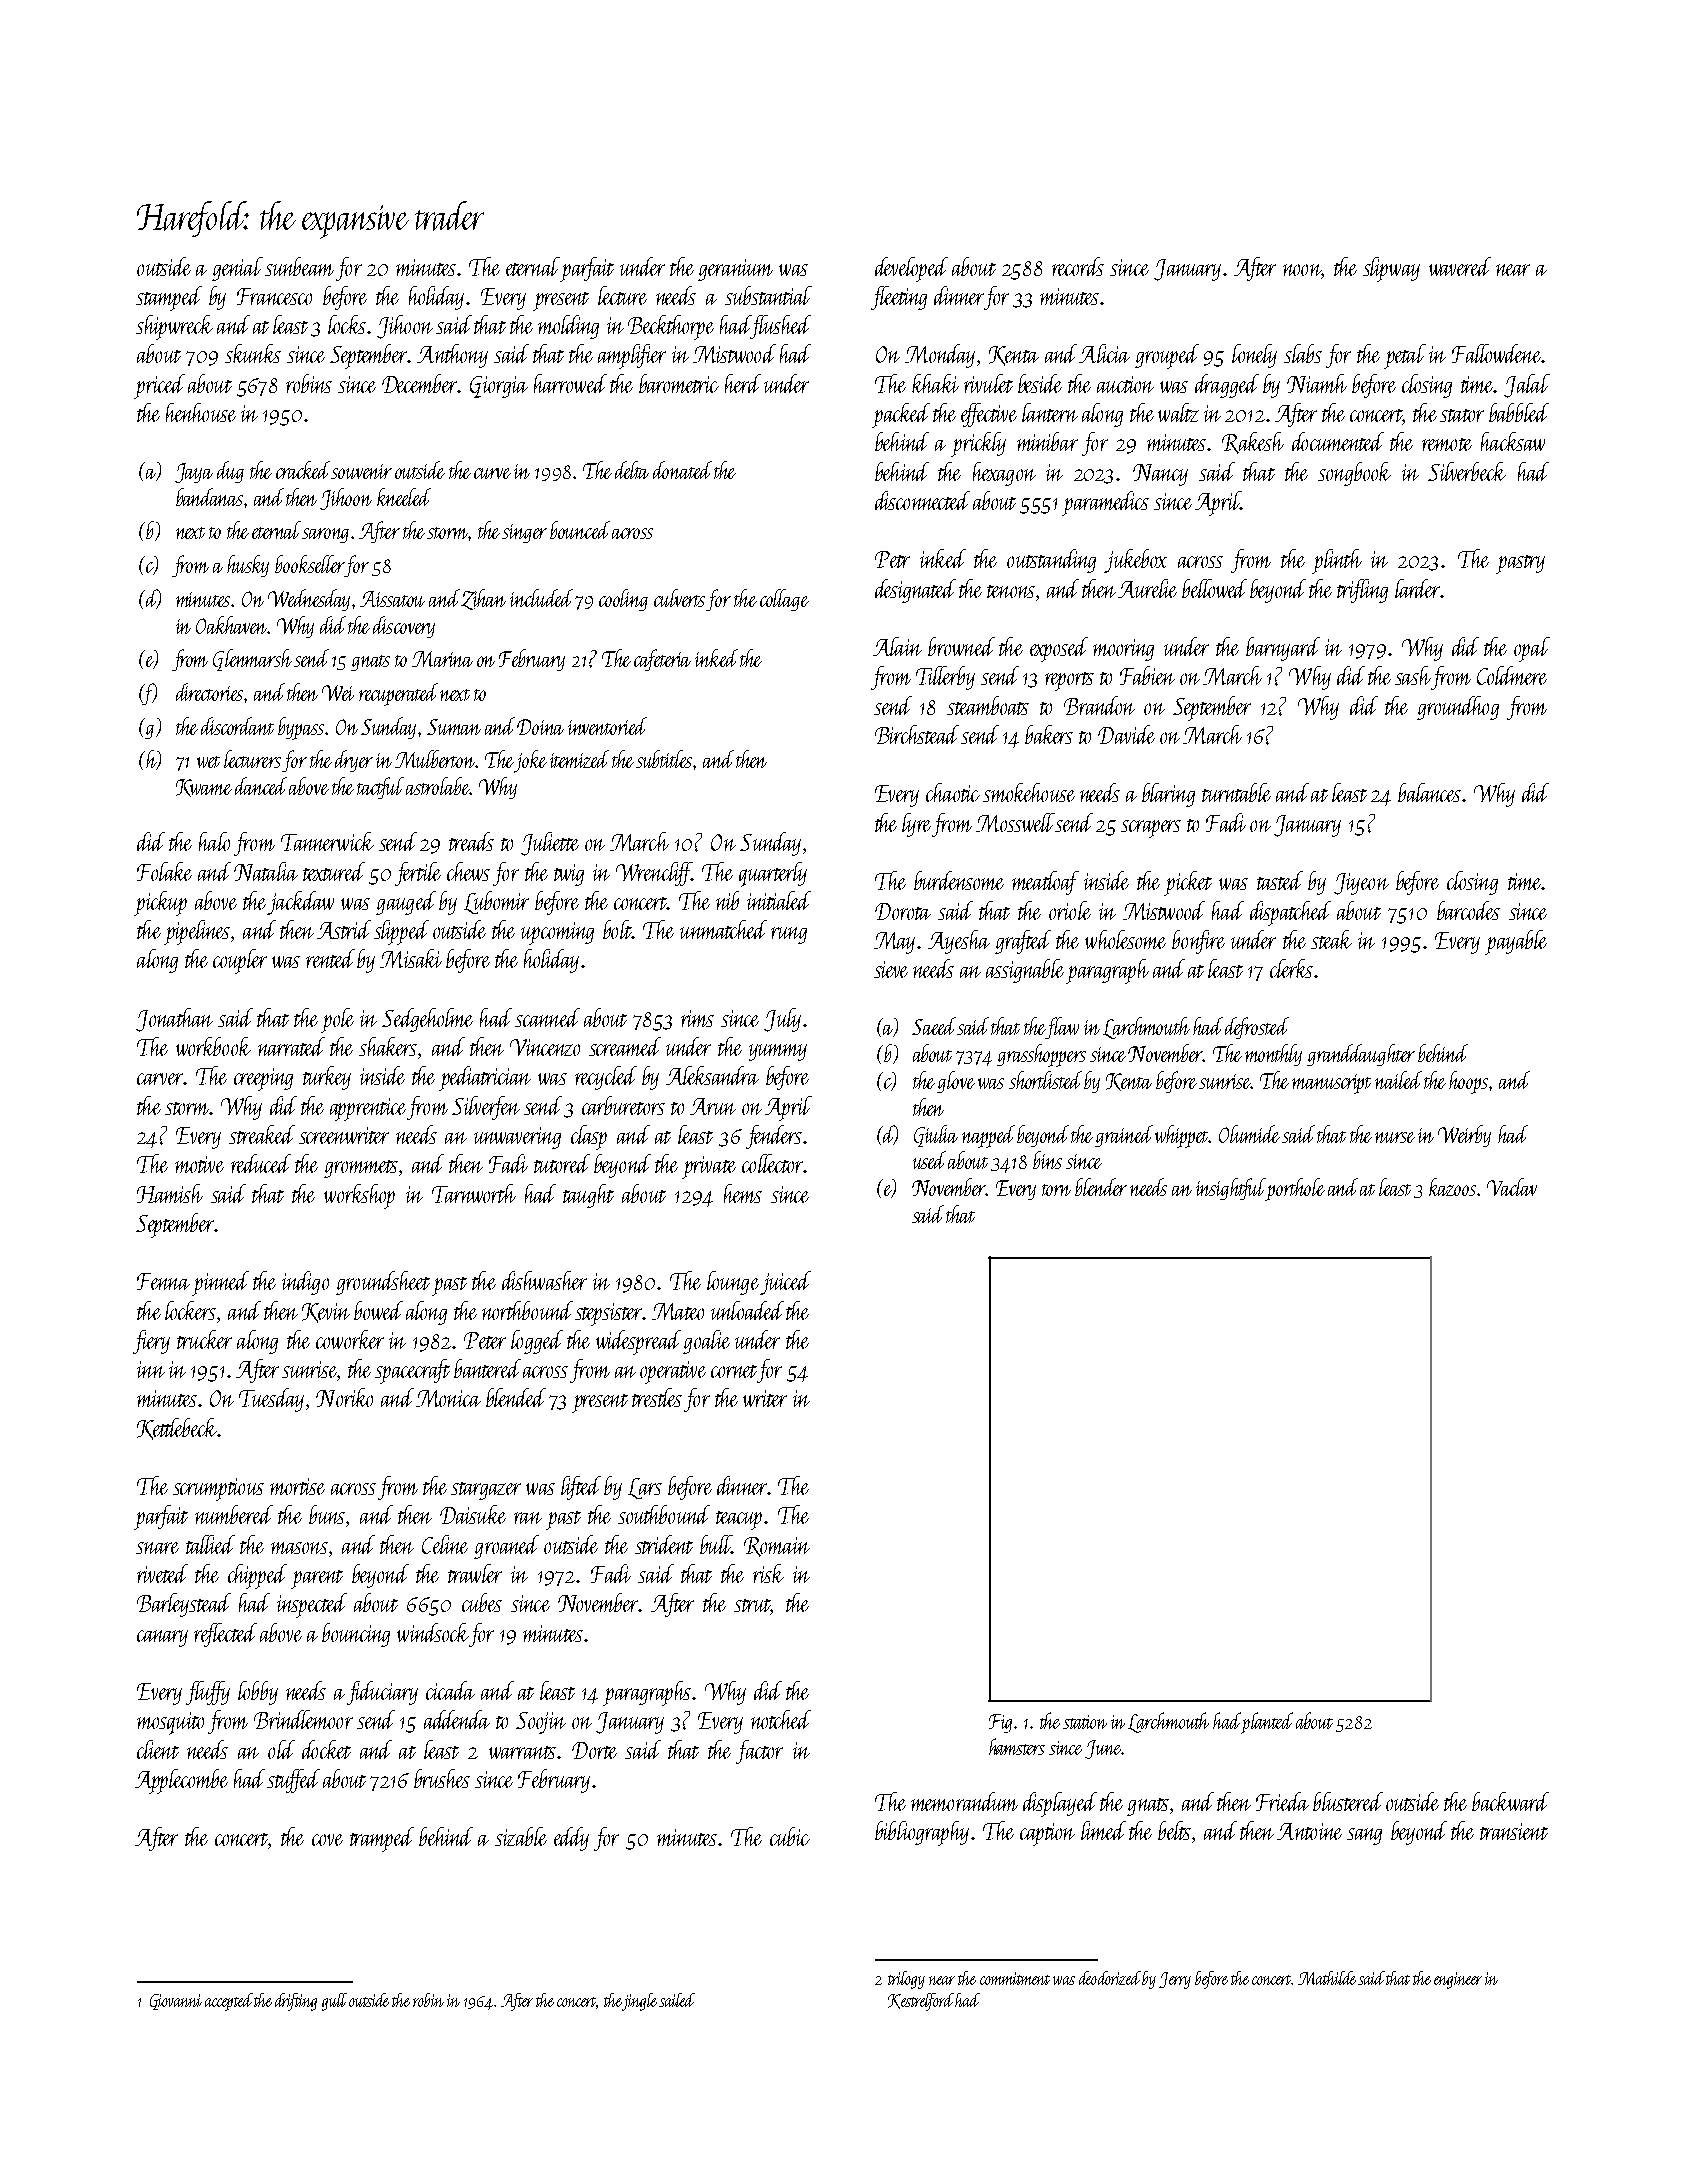 The height and width of the screenshot is (2178, 1683). I want to click on documented, so click(1338, 441).
